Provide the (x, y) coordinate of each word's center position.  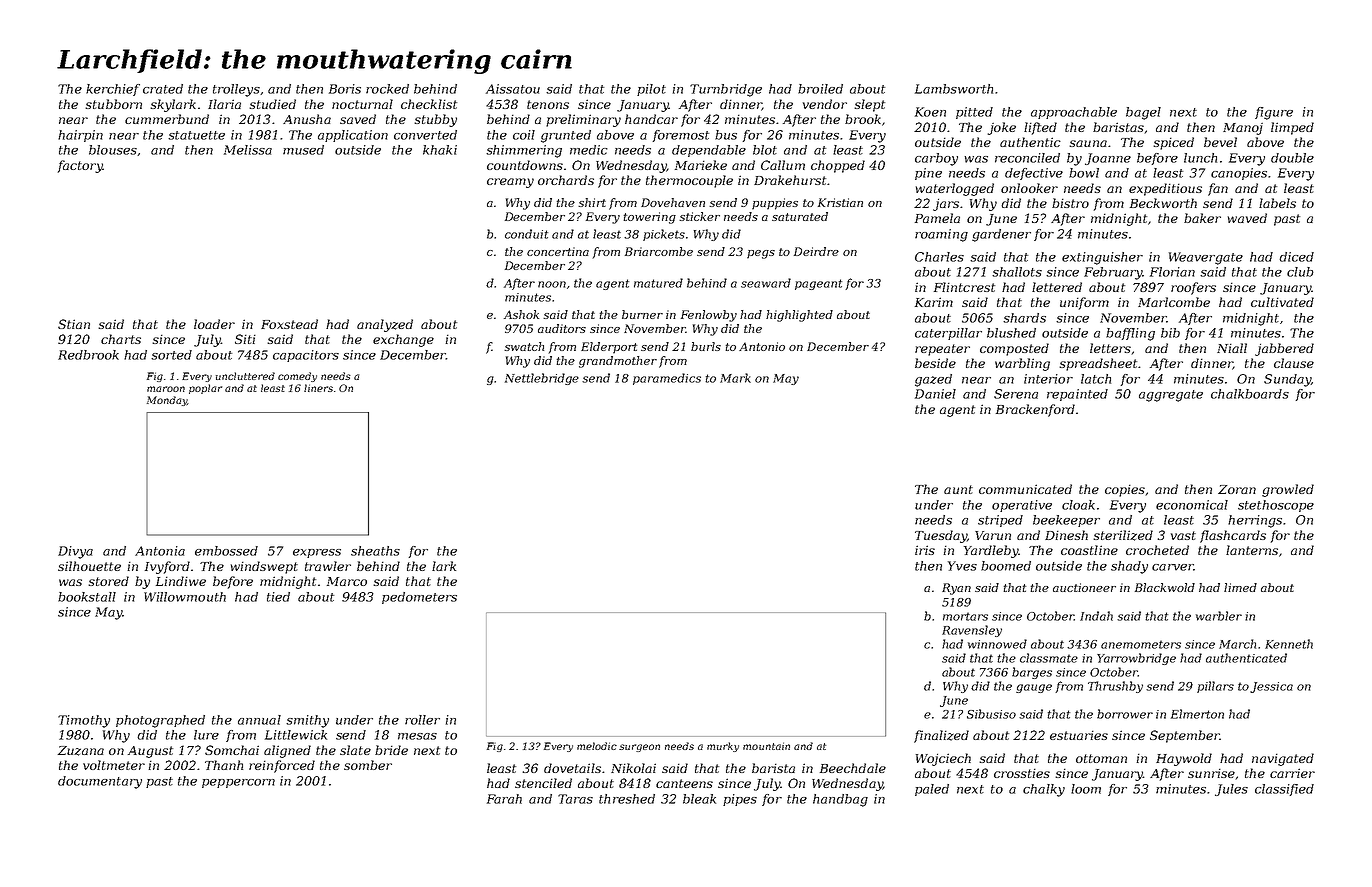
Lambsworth (954, 89)
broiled (820, 89)
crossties (1022, 773)
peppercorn (238, 783)
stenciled (543, 783)
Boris (345, 89)
